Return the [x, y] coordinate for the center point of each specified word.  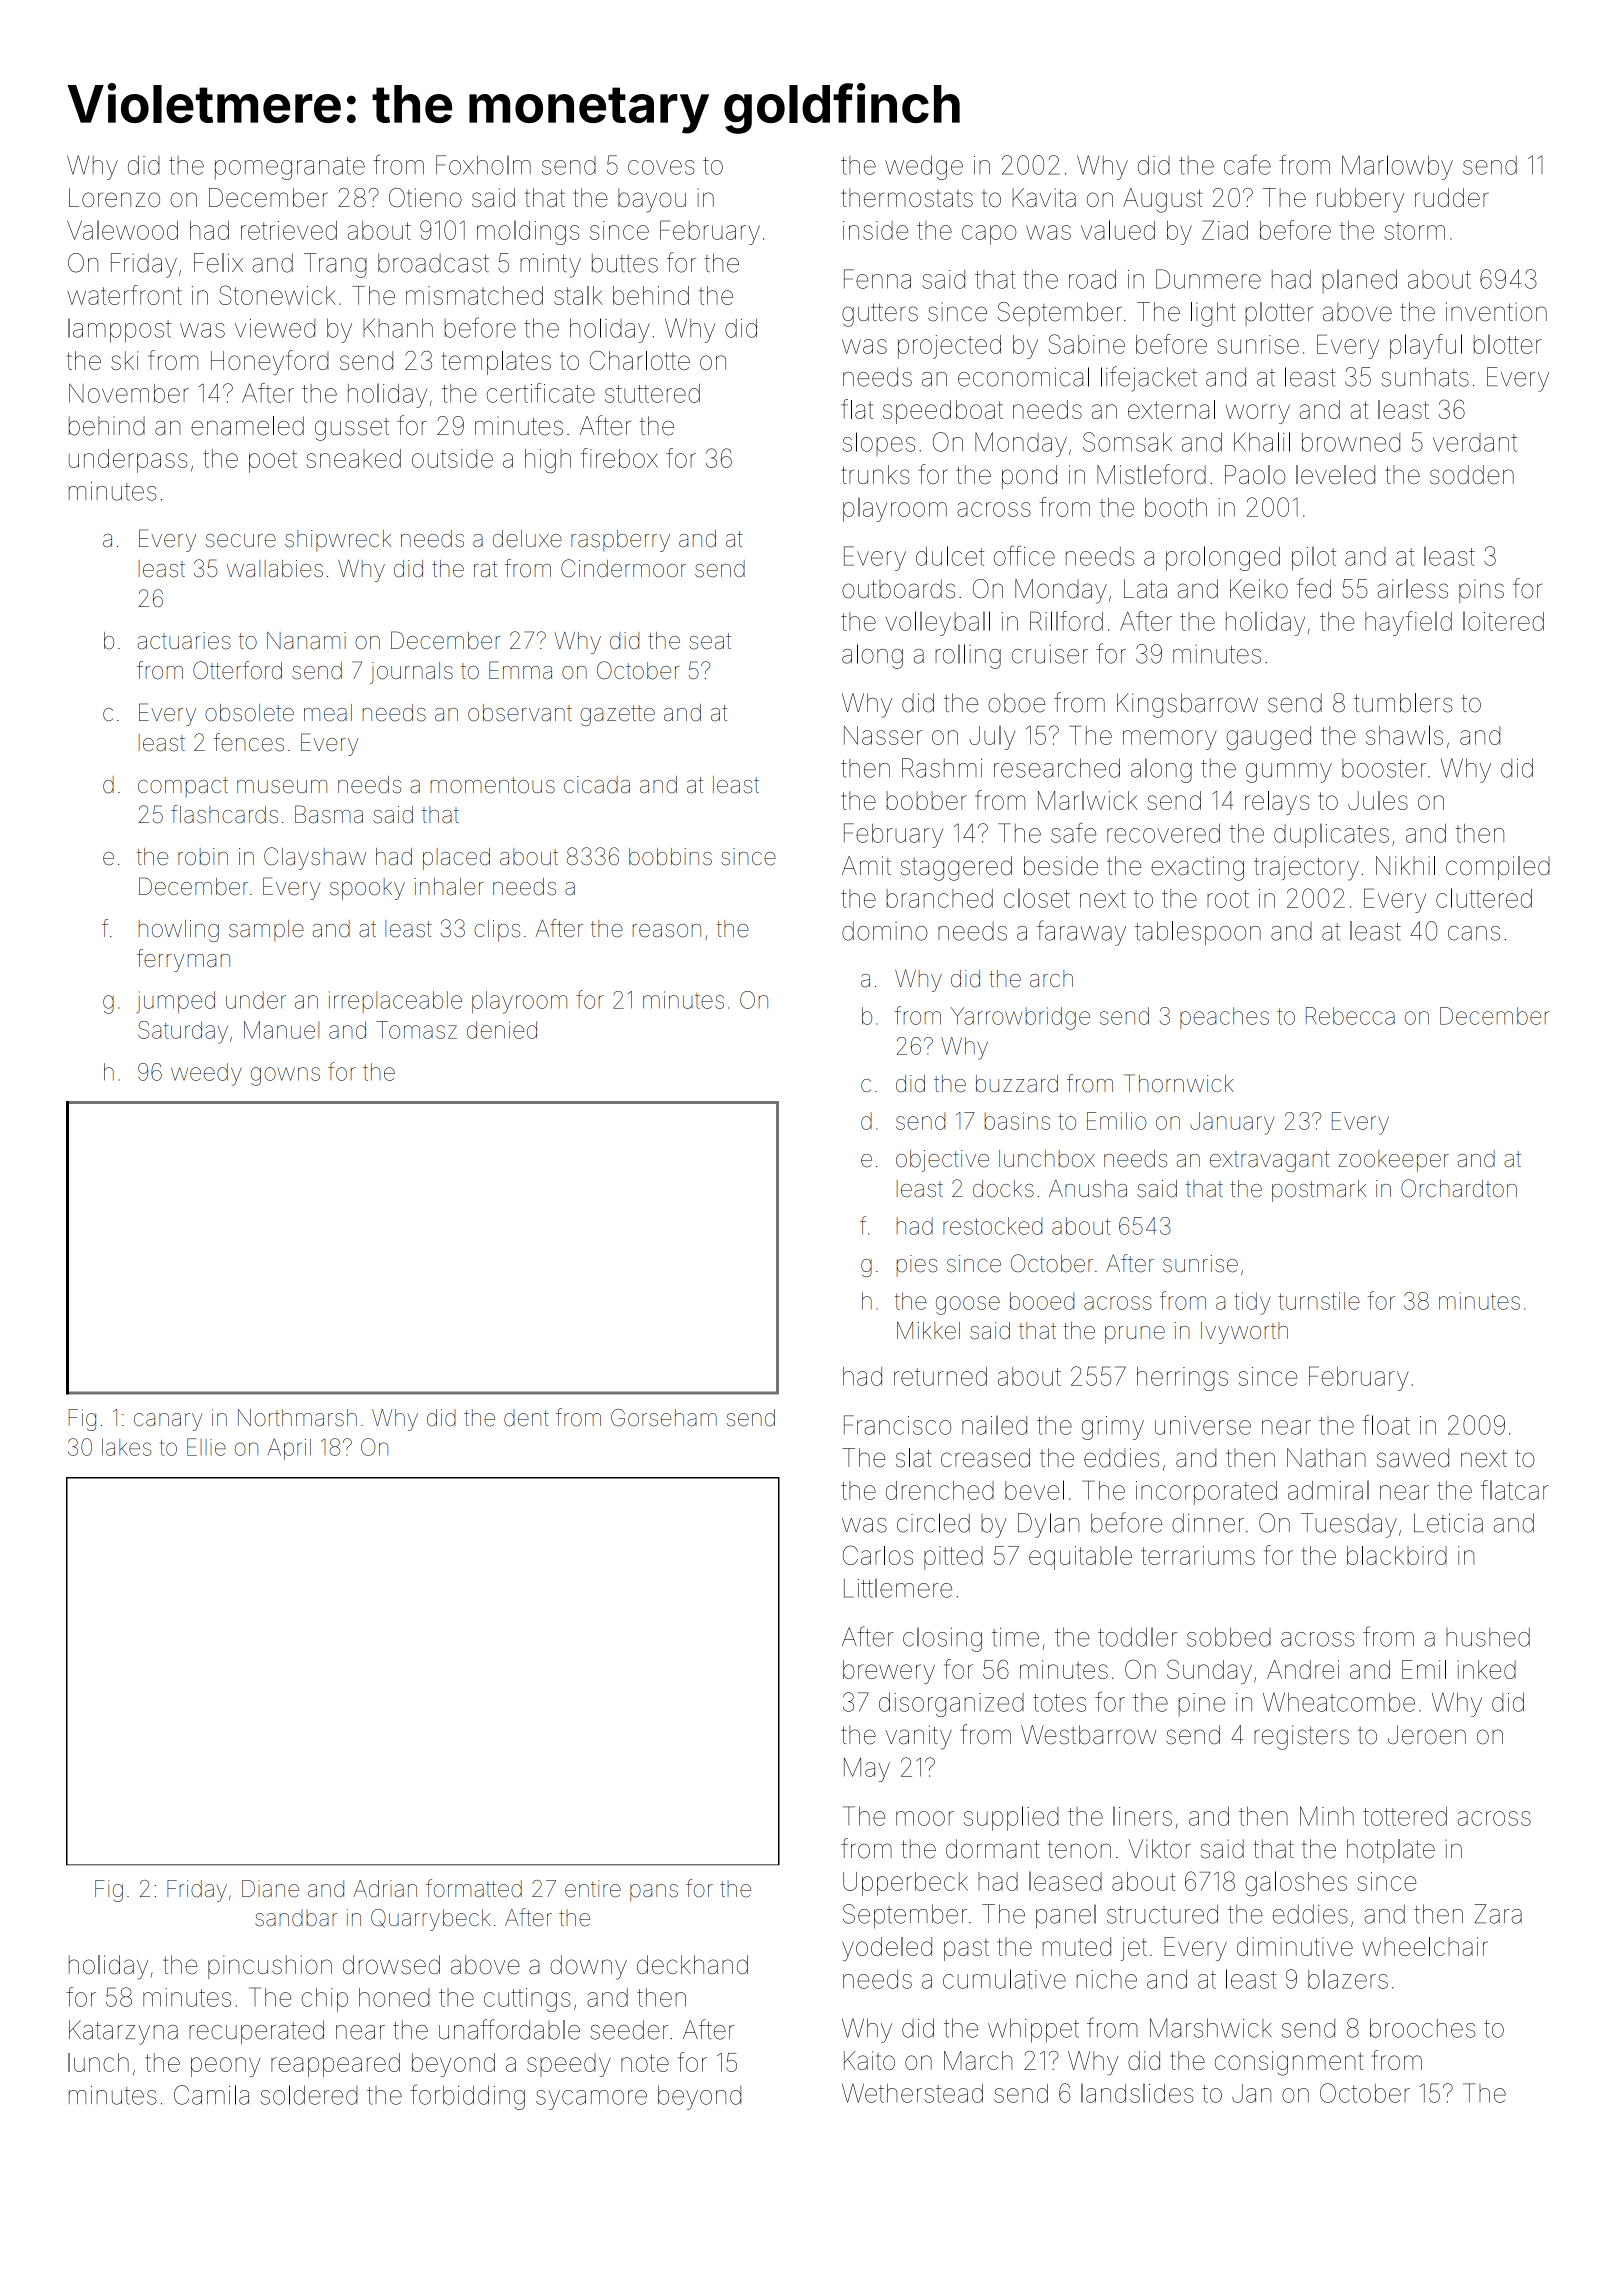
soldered [309, 2095]
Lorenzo [114, 197]
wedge [924, 167]
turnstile [1319, 1301]
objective [942, 1161]
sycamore [591, 2100]
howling [179, 931]
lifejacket [1149, 379]
